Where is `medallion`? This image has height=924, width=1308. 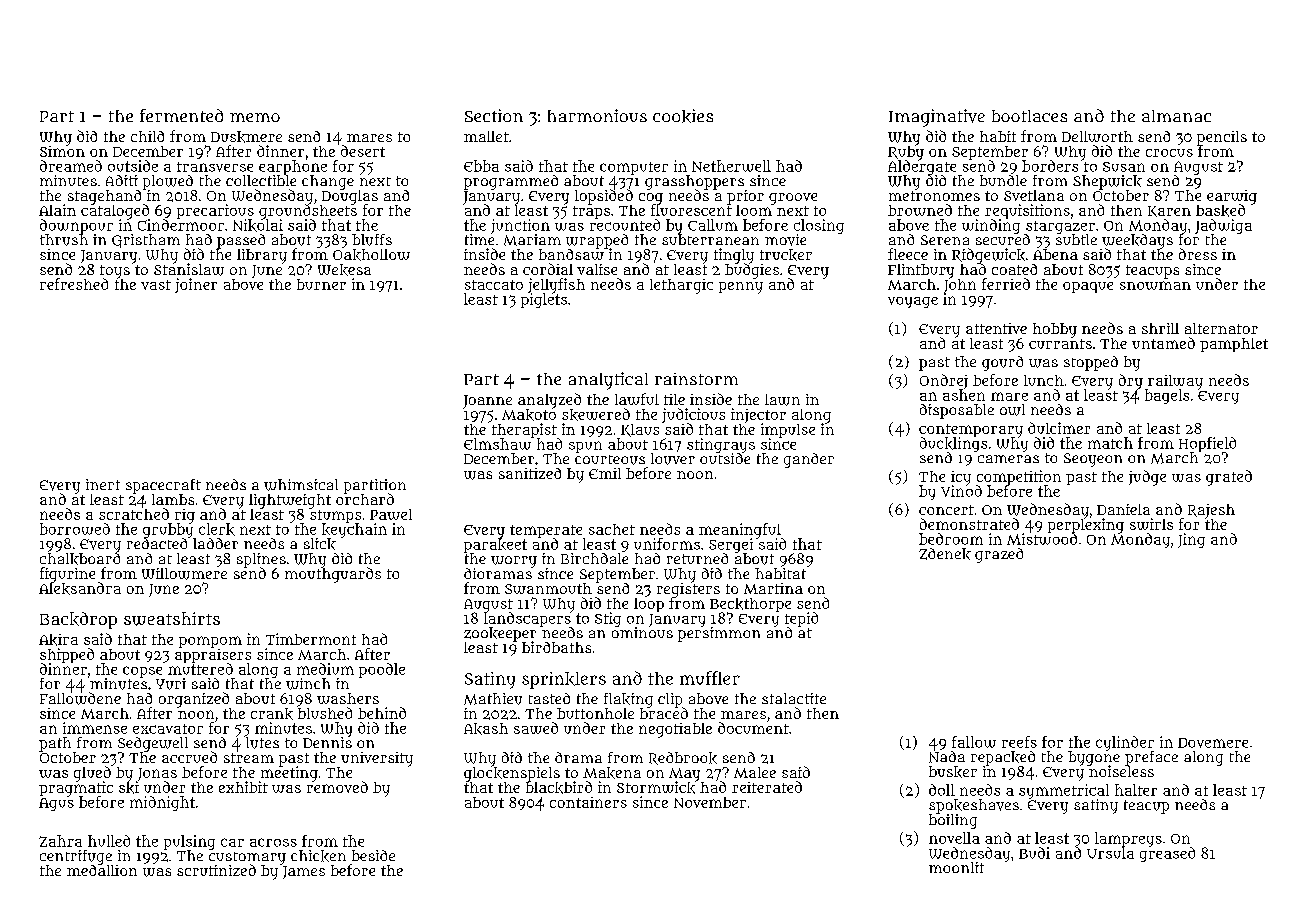
medallion is located at coordinates (102, 870).
